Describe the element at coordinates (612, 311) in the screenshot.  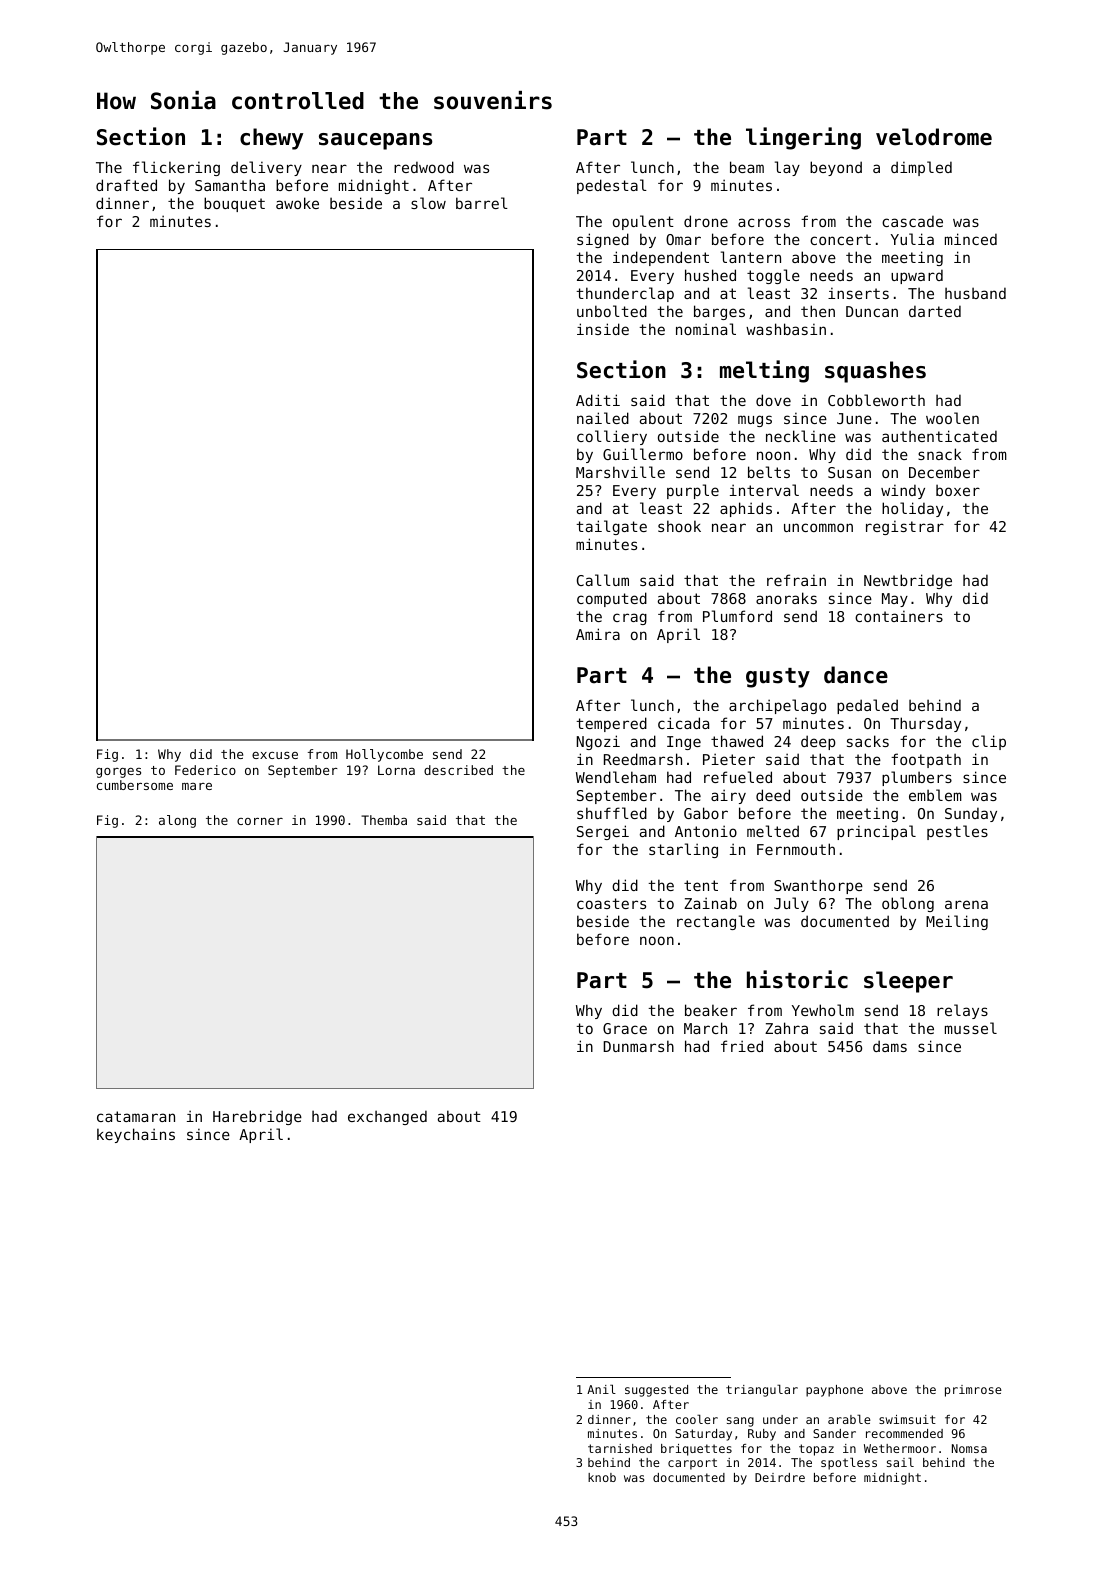
I see `unbolted` at that location.
